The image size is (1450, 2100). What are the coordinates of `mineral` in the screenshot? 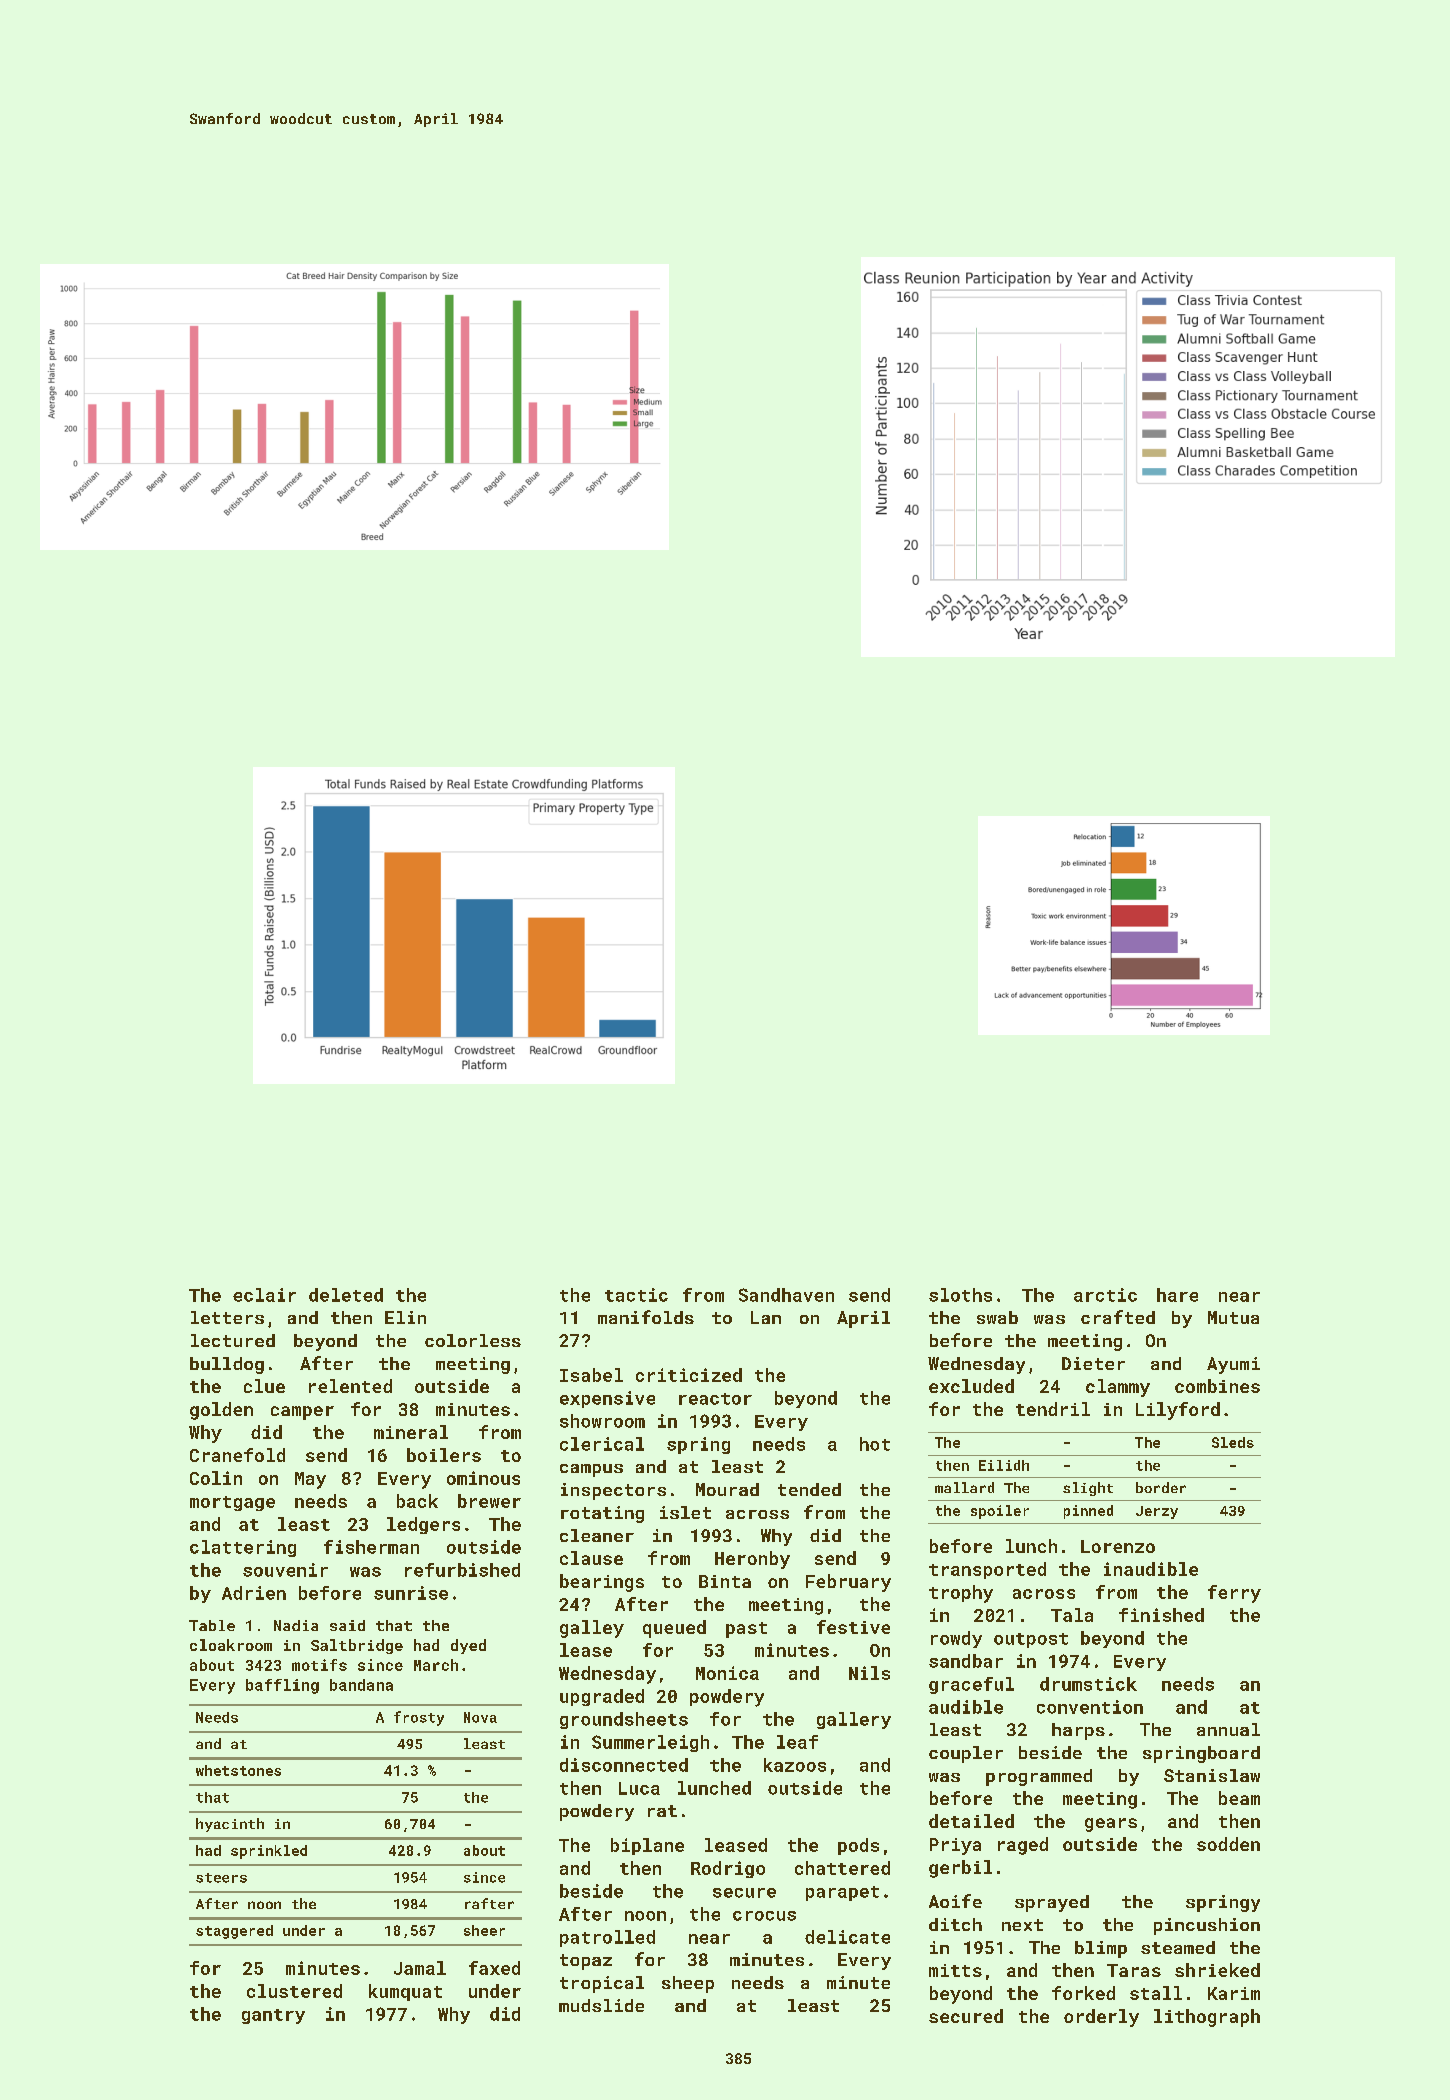 It's located at (411, 1432).
